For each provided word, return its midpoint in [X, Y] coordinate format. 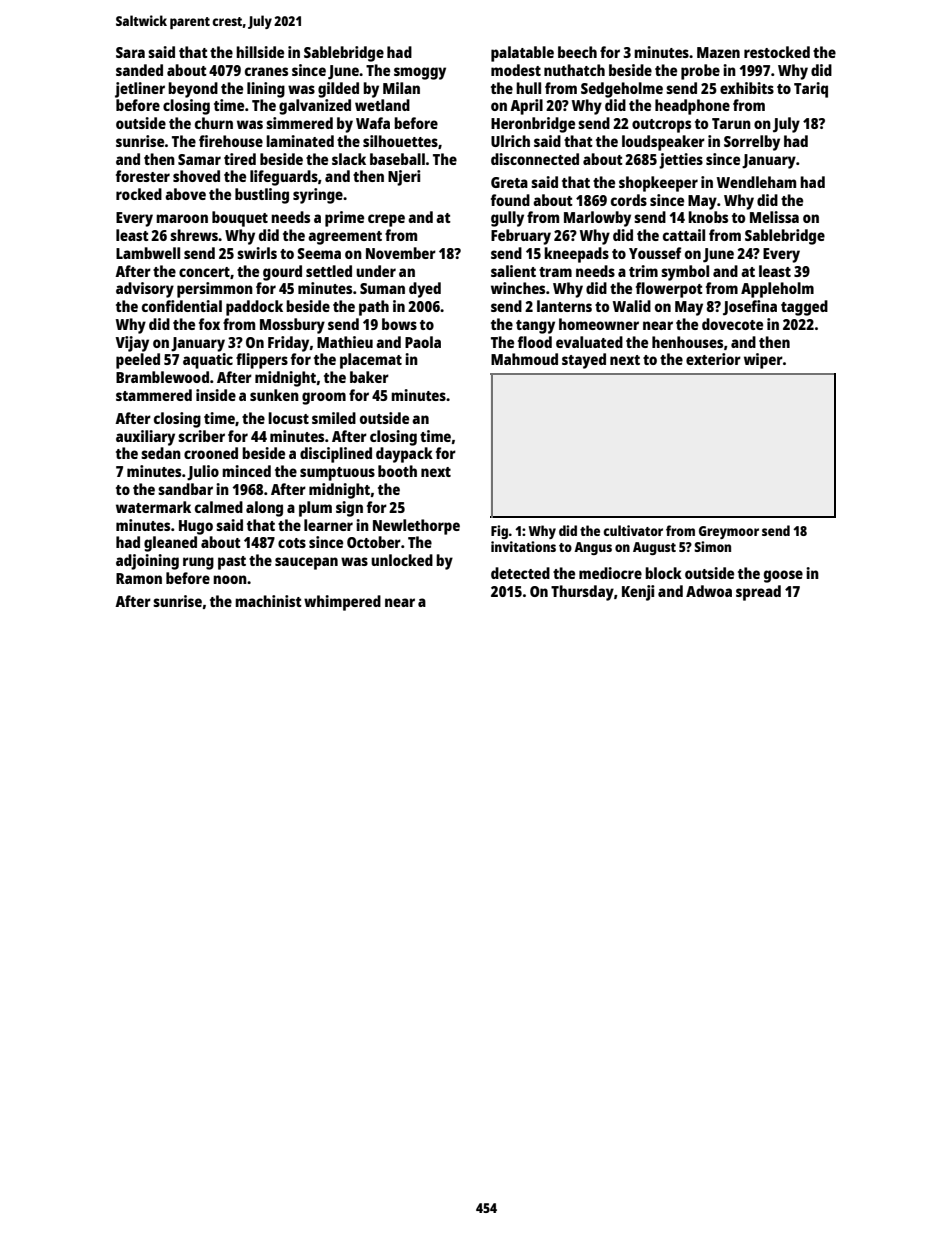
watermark [153, 507]
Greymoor [729, 532]
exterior [713, 359]
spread [758, 593]
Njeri [404, 178]
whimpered [342, 603]
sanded [139, 70]
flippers [262, 361]
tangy [535, 327]
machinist [268, 601]
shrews [194, 235]
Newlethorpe [416, 527]
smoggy [420, 73]
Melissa [774, 217]
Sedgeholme [622, 90]
